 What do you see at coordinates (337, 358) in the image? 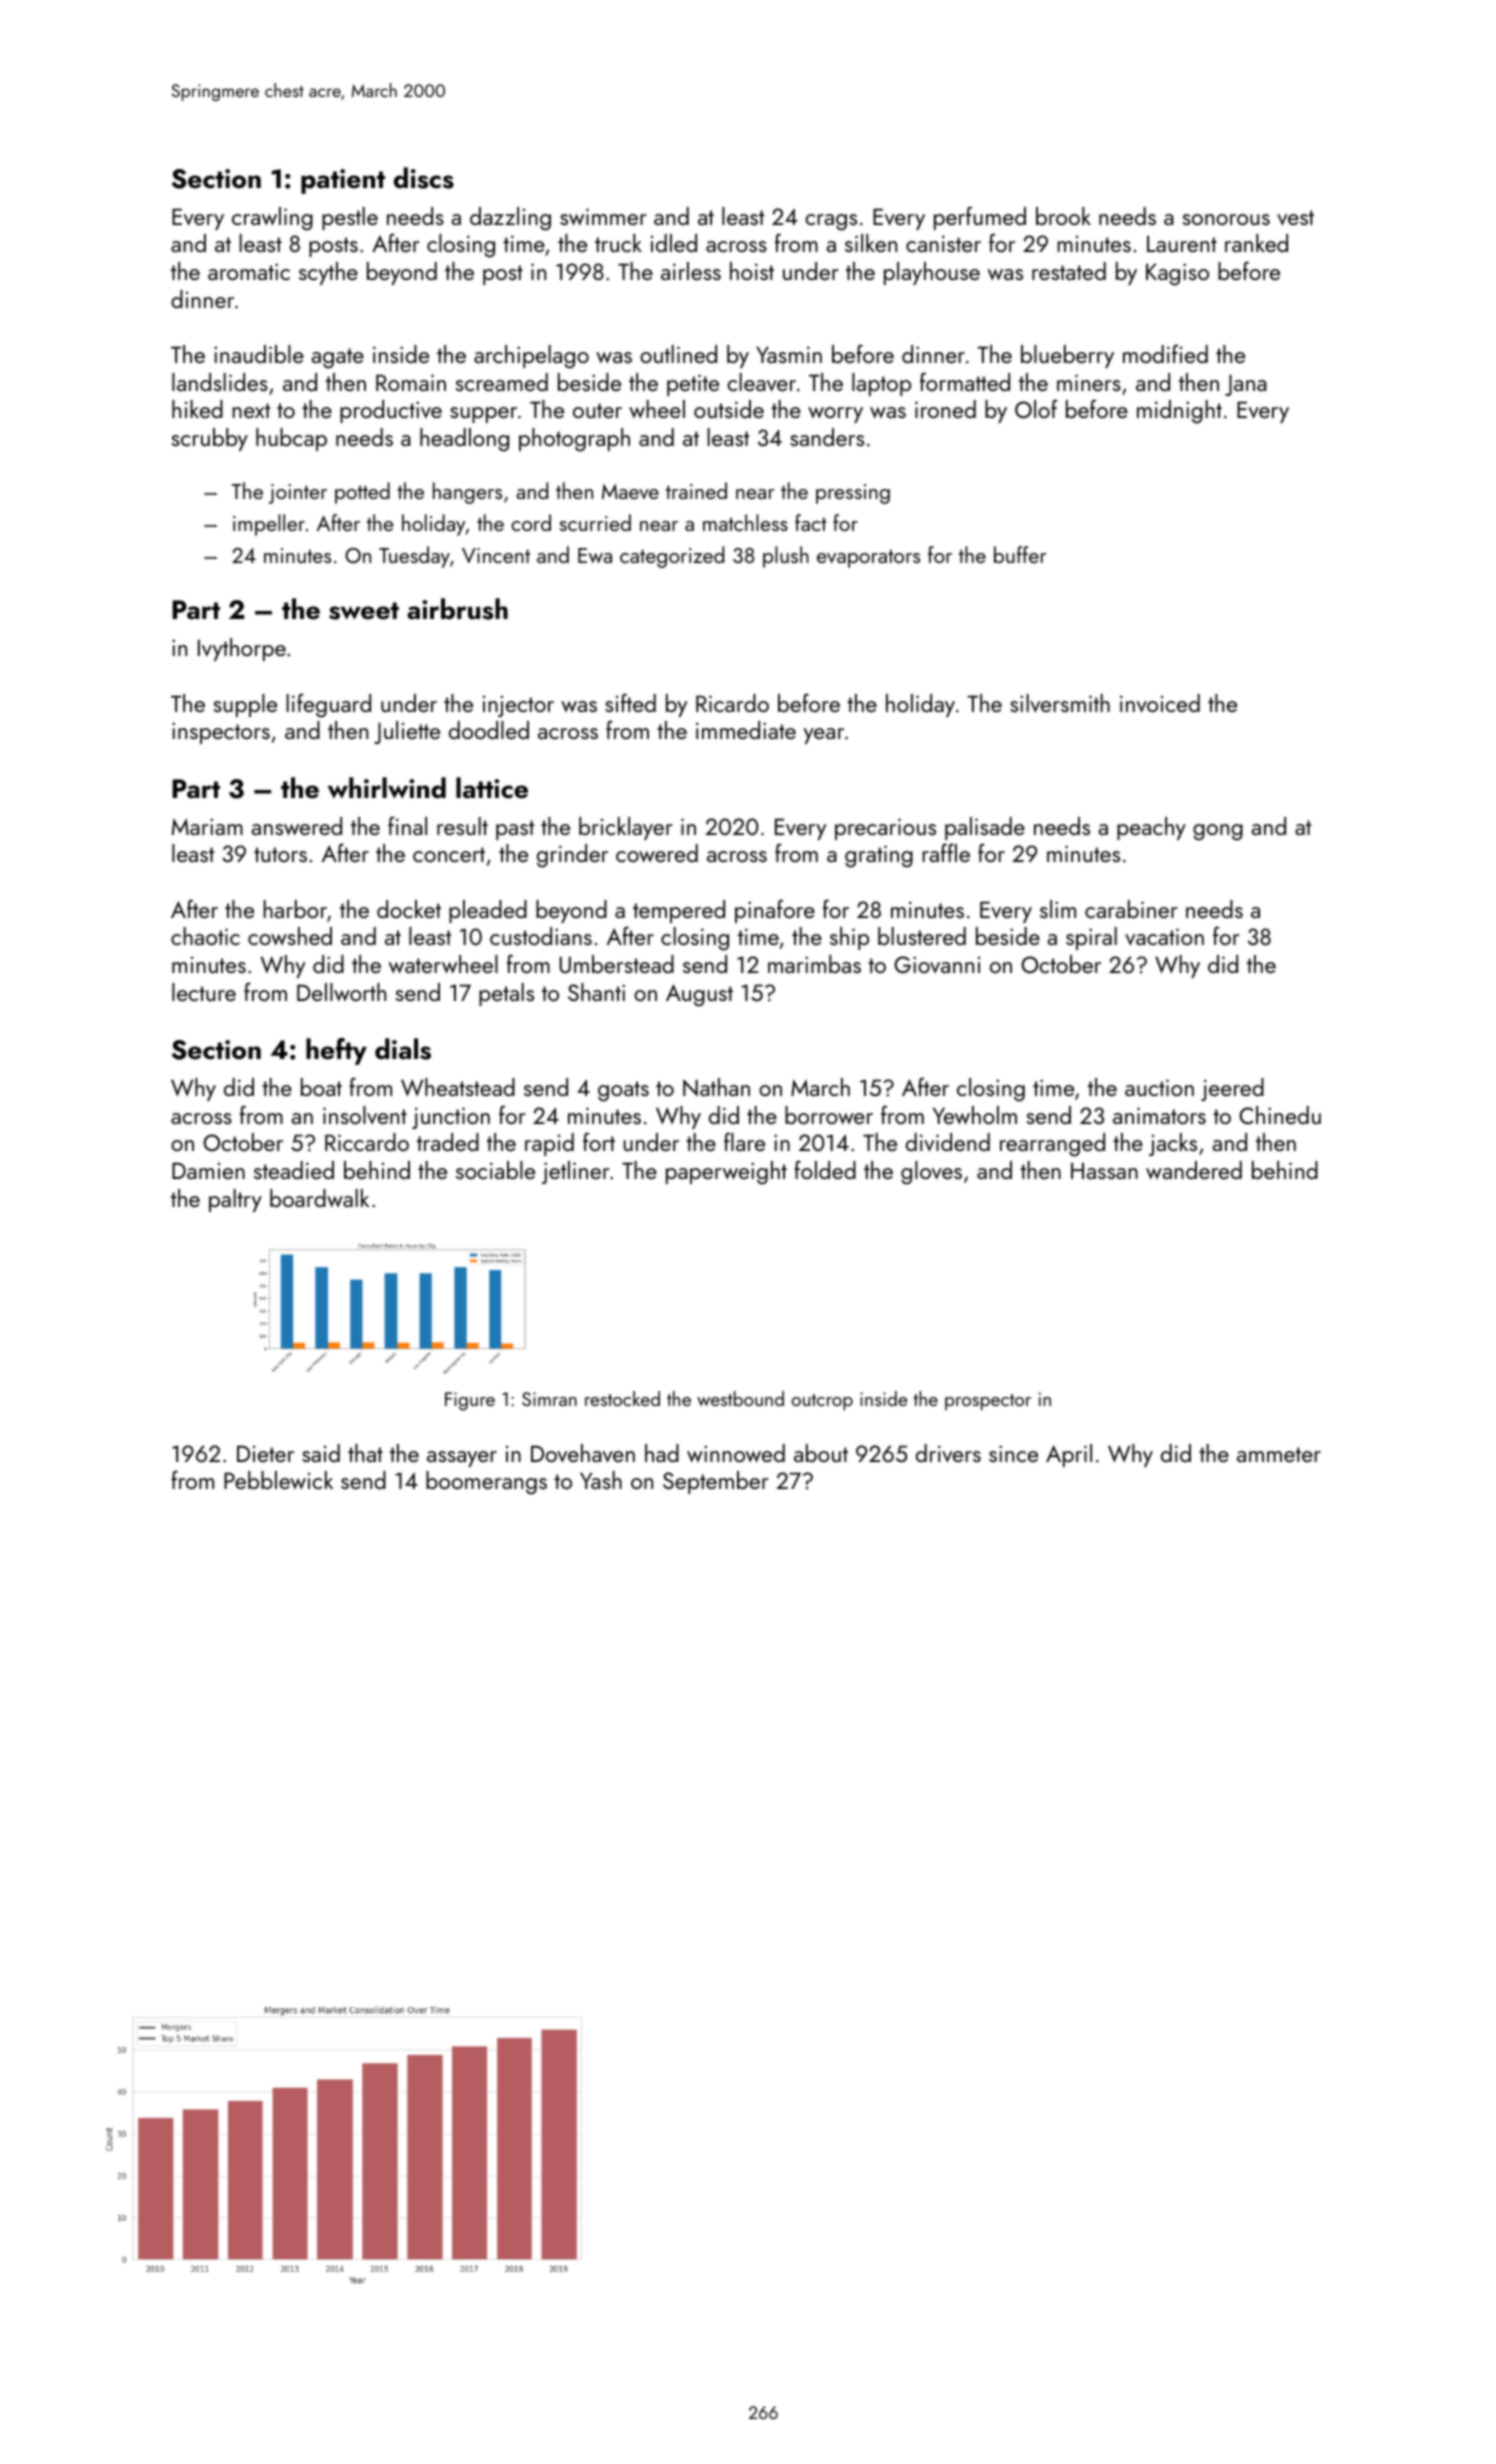
I see `agate` at bounding box center [337, 358].
